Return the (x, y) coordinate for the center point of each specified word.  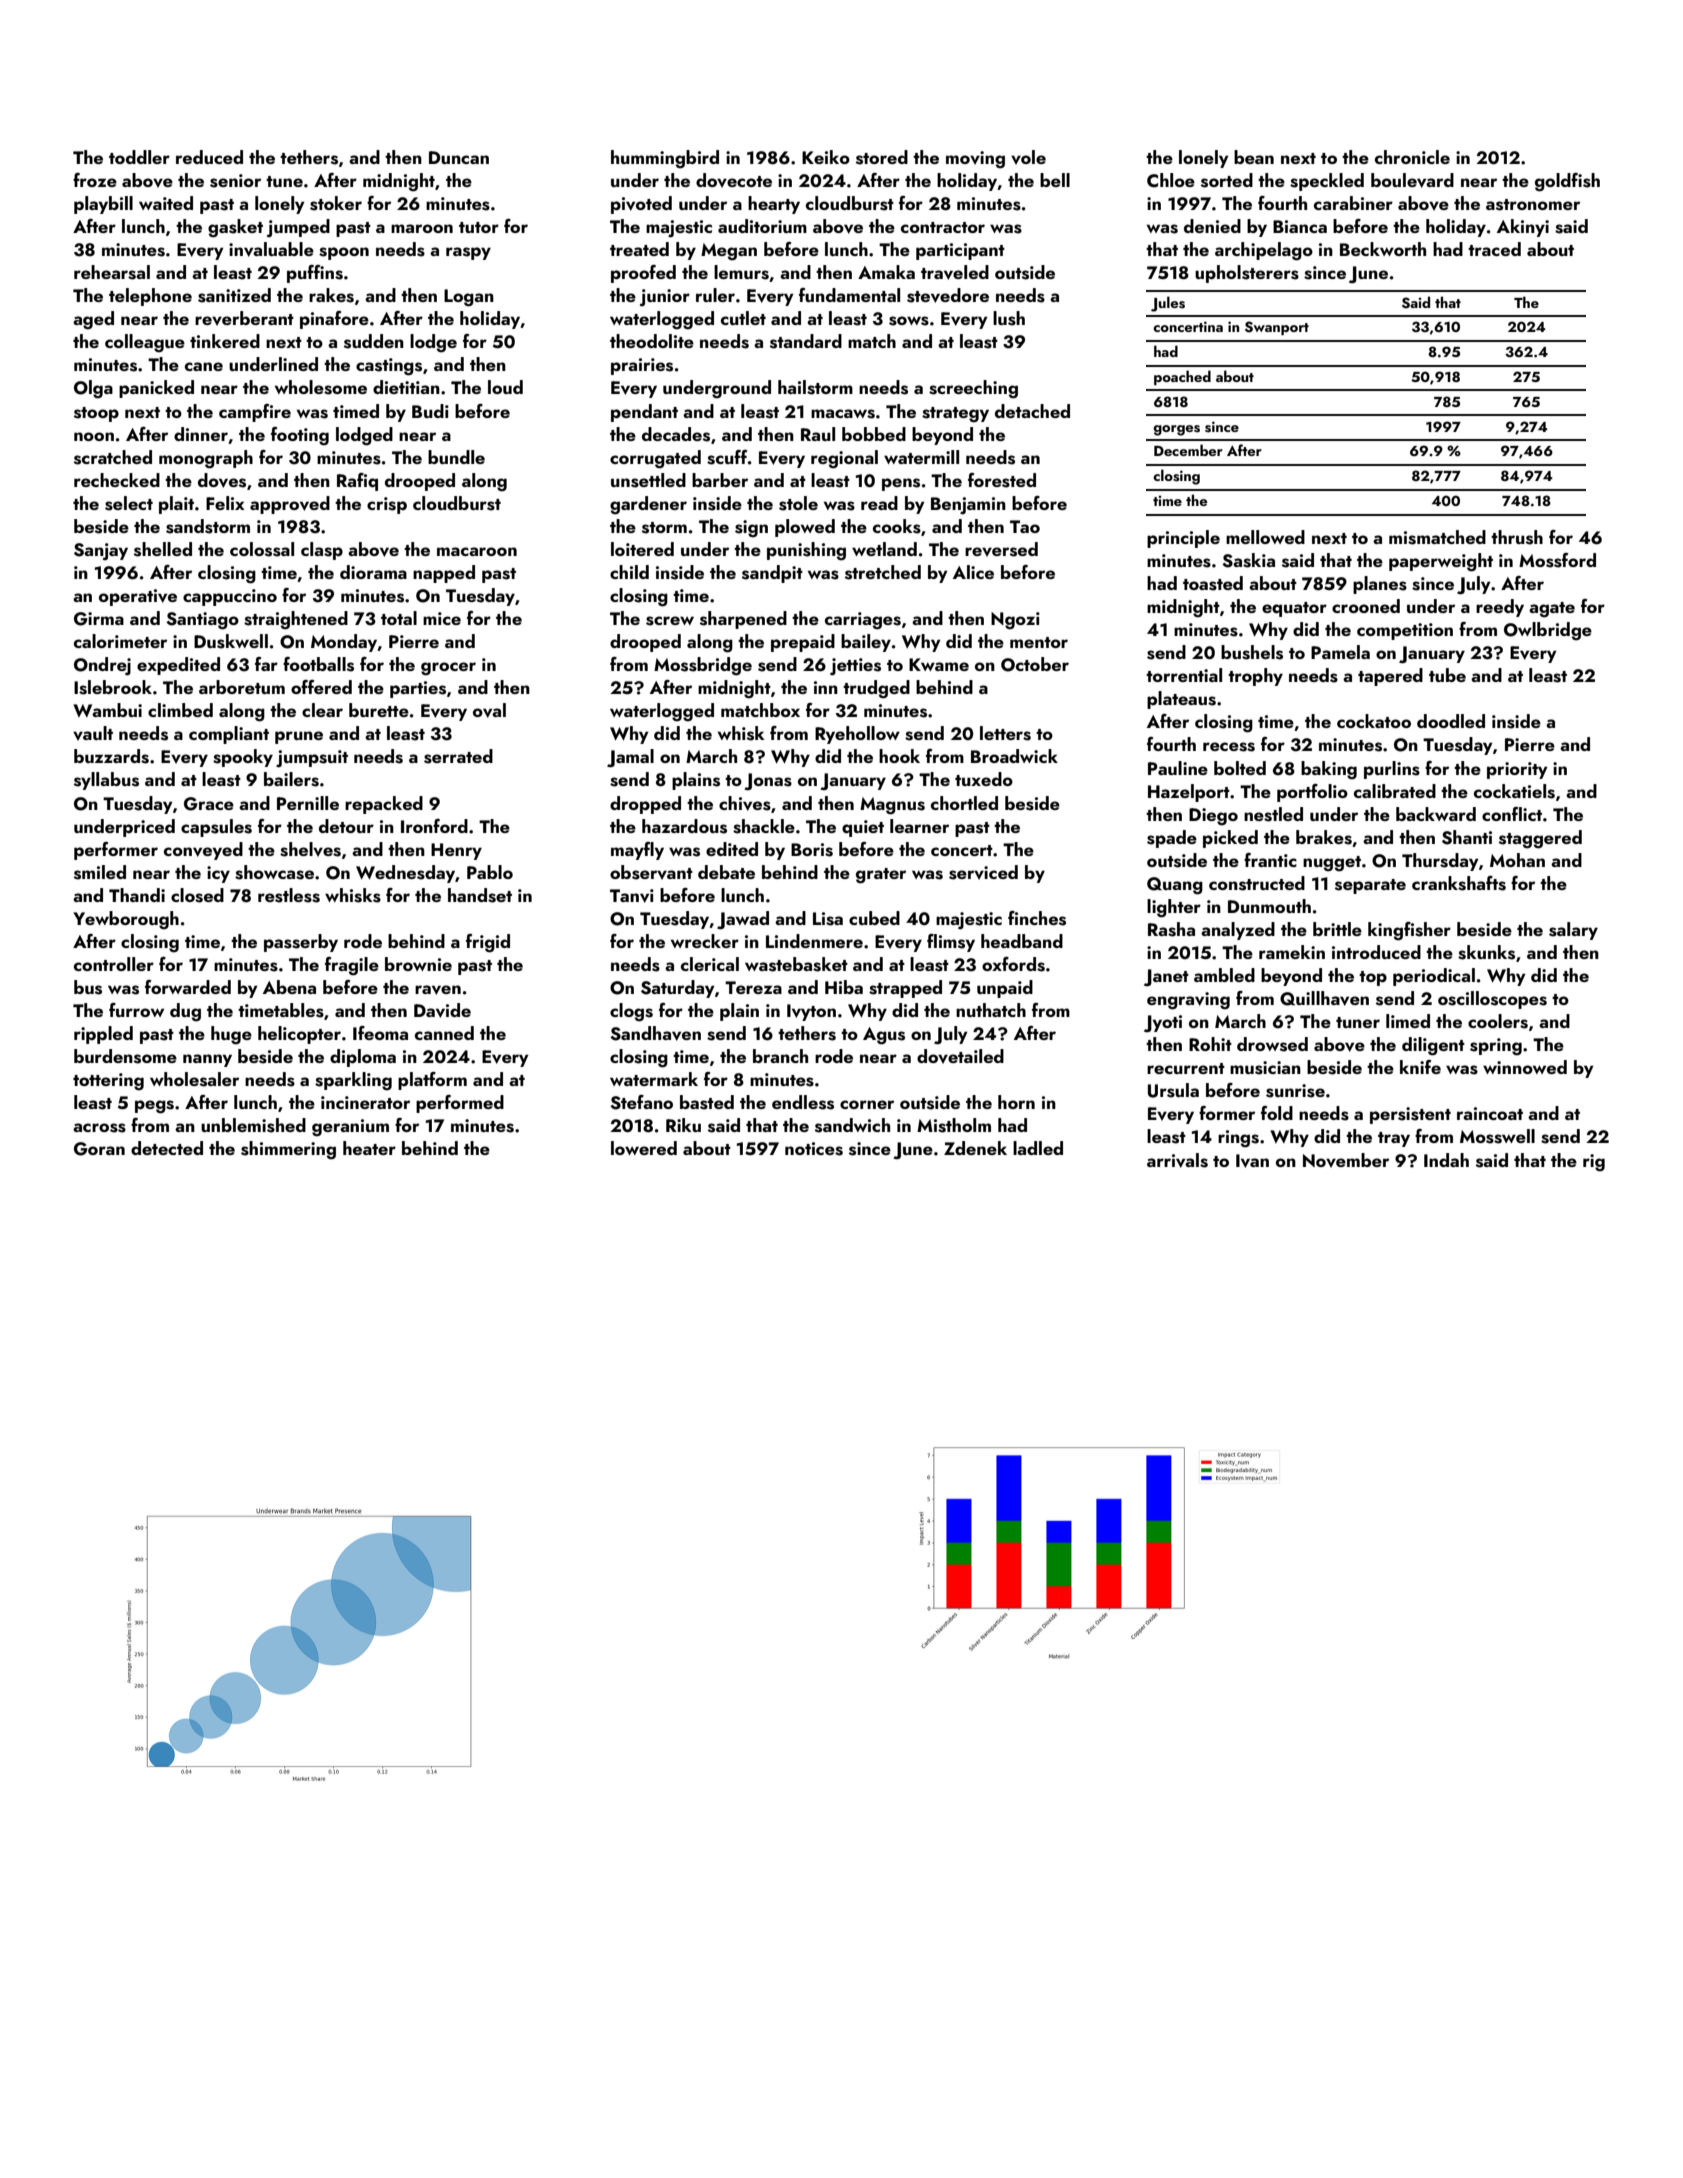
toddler (139, 157)
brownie (418, 964)
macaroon (477, 551)
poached (1182, 377)
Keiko (826, 157)
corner (867, 1104)
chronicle (1412, 157)
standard (806, 341)
